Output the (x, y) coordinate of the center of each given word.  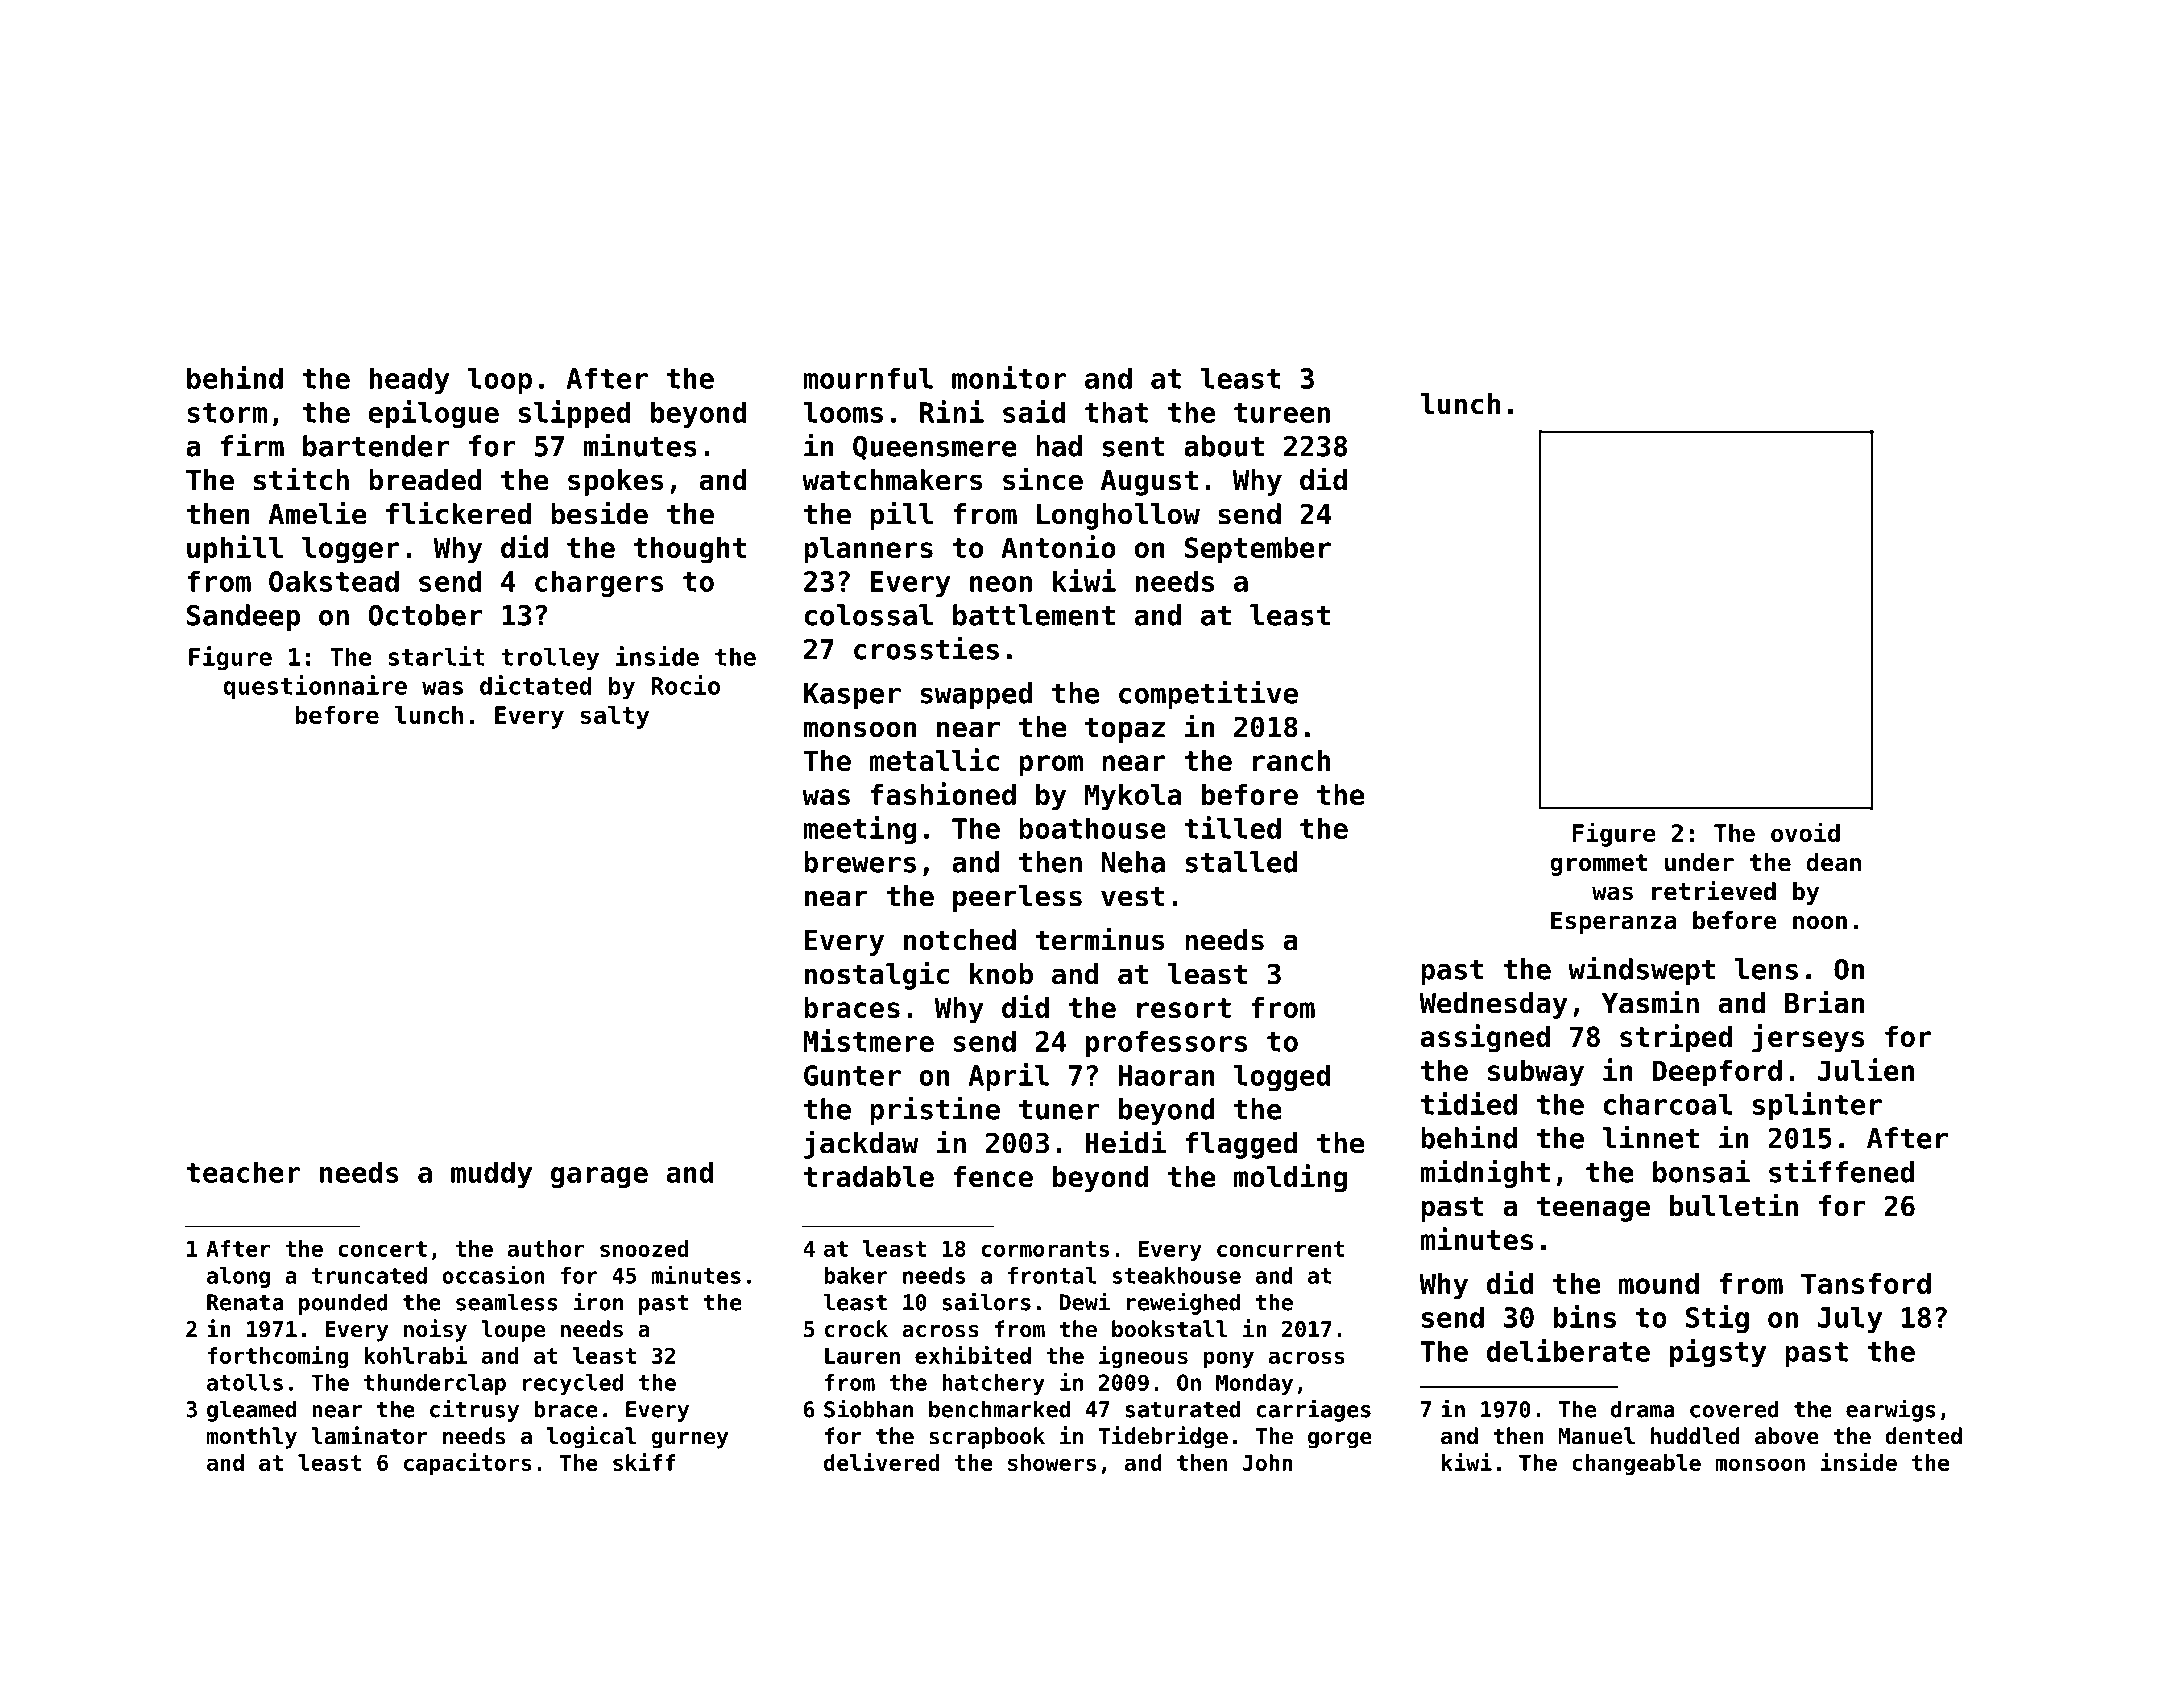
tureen (1282, 413)
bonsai (1701, 1171)
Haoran (1166, 1075)
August (1149, 483)
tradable (869, 1176)
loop (500, 380)
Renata (245, 1302)
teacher (243, 1172)
